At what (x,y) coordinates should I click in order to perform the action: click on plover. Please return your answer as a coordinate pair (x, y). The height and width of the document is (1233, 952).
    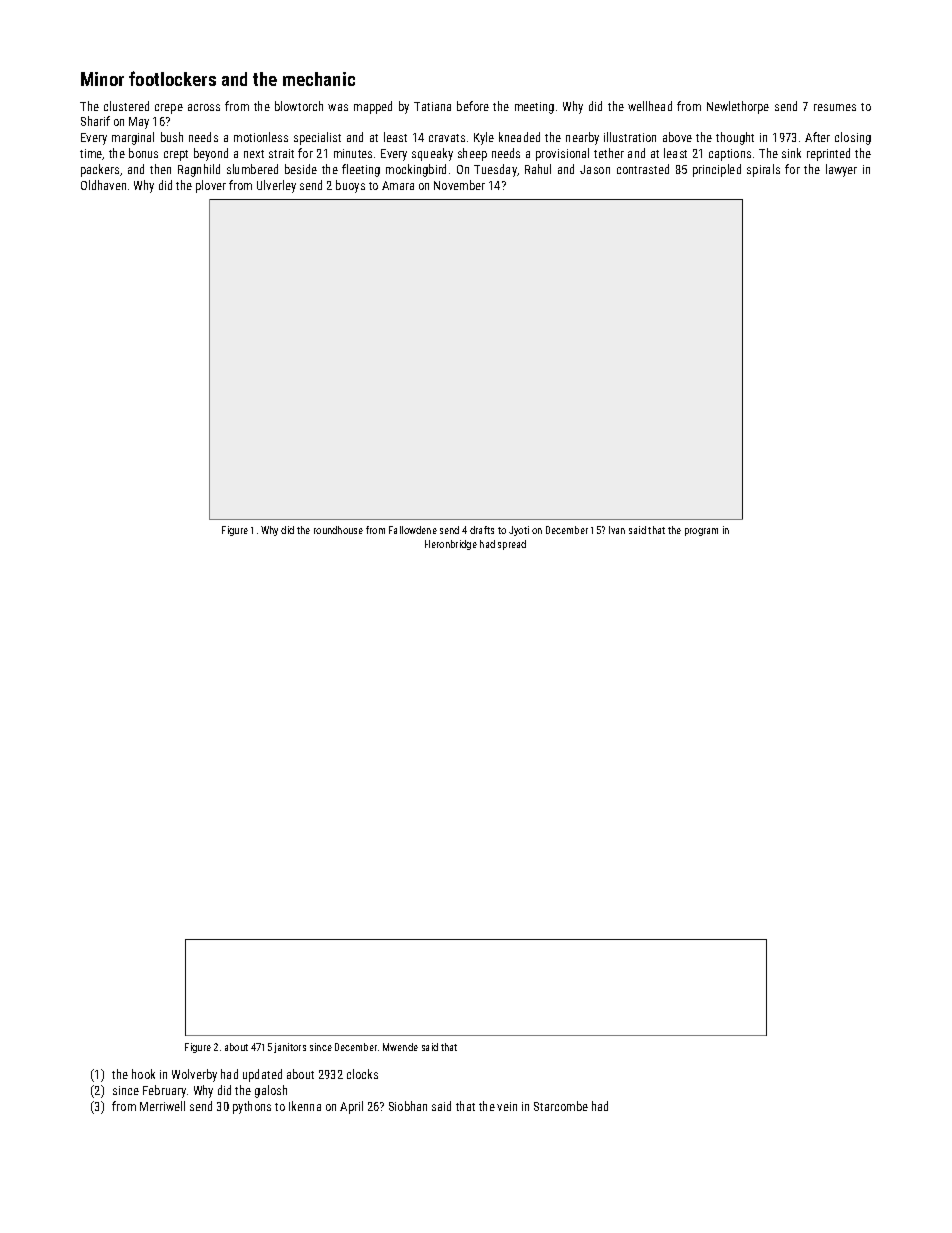
    Looking at the image, I should click on (211, 186).
